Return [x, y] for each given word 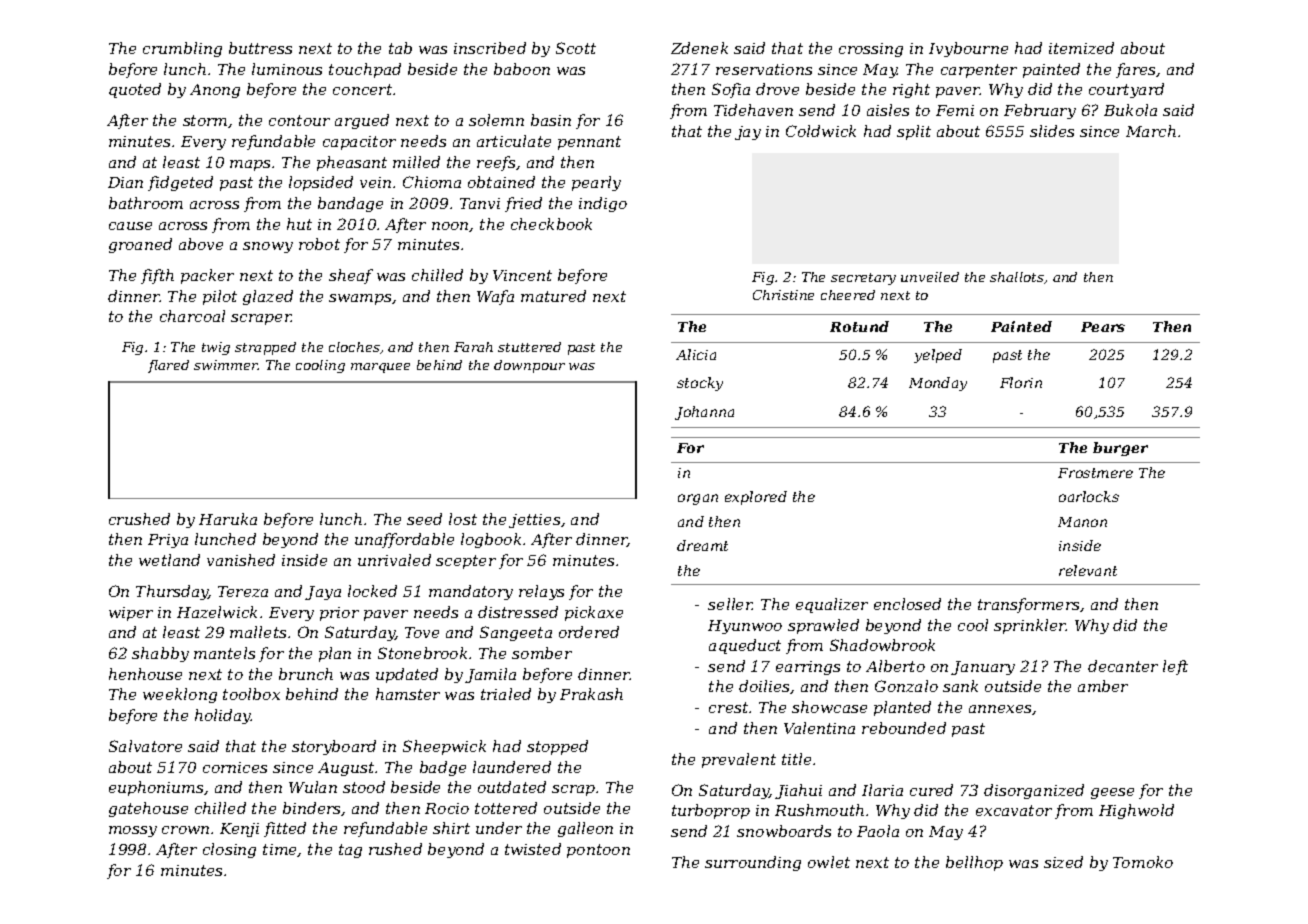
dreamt [702, 545]
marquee [380, 368]
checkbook [551, 224]
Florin [1021, 382]
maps [250, 165]
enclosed [907, 604]
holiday [223, 716]
